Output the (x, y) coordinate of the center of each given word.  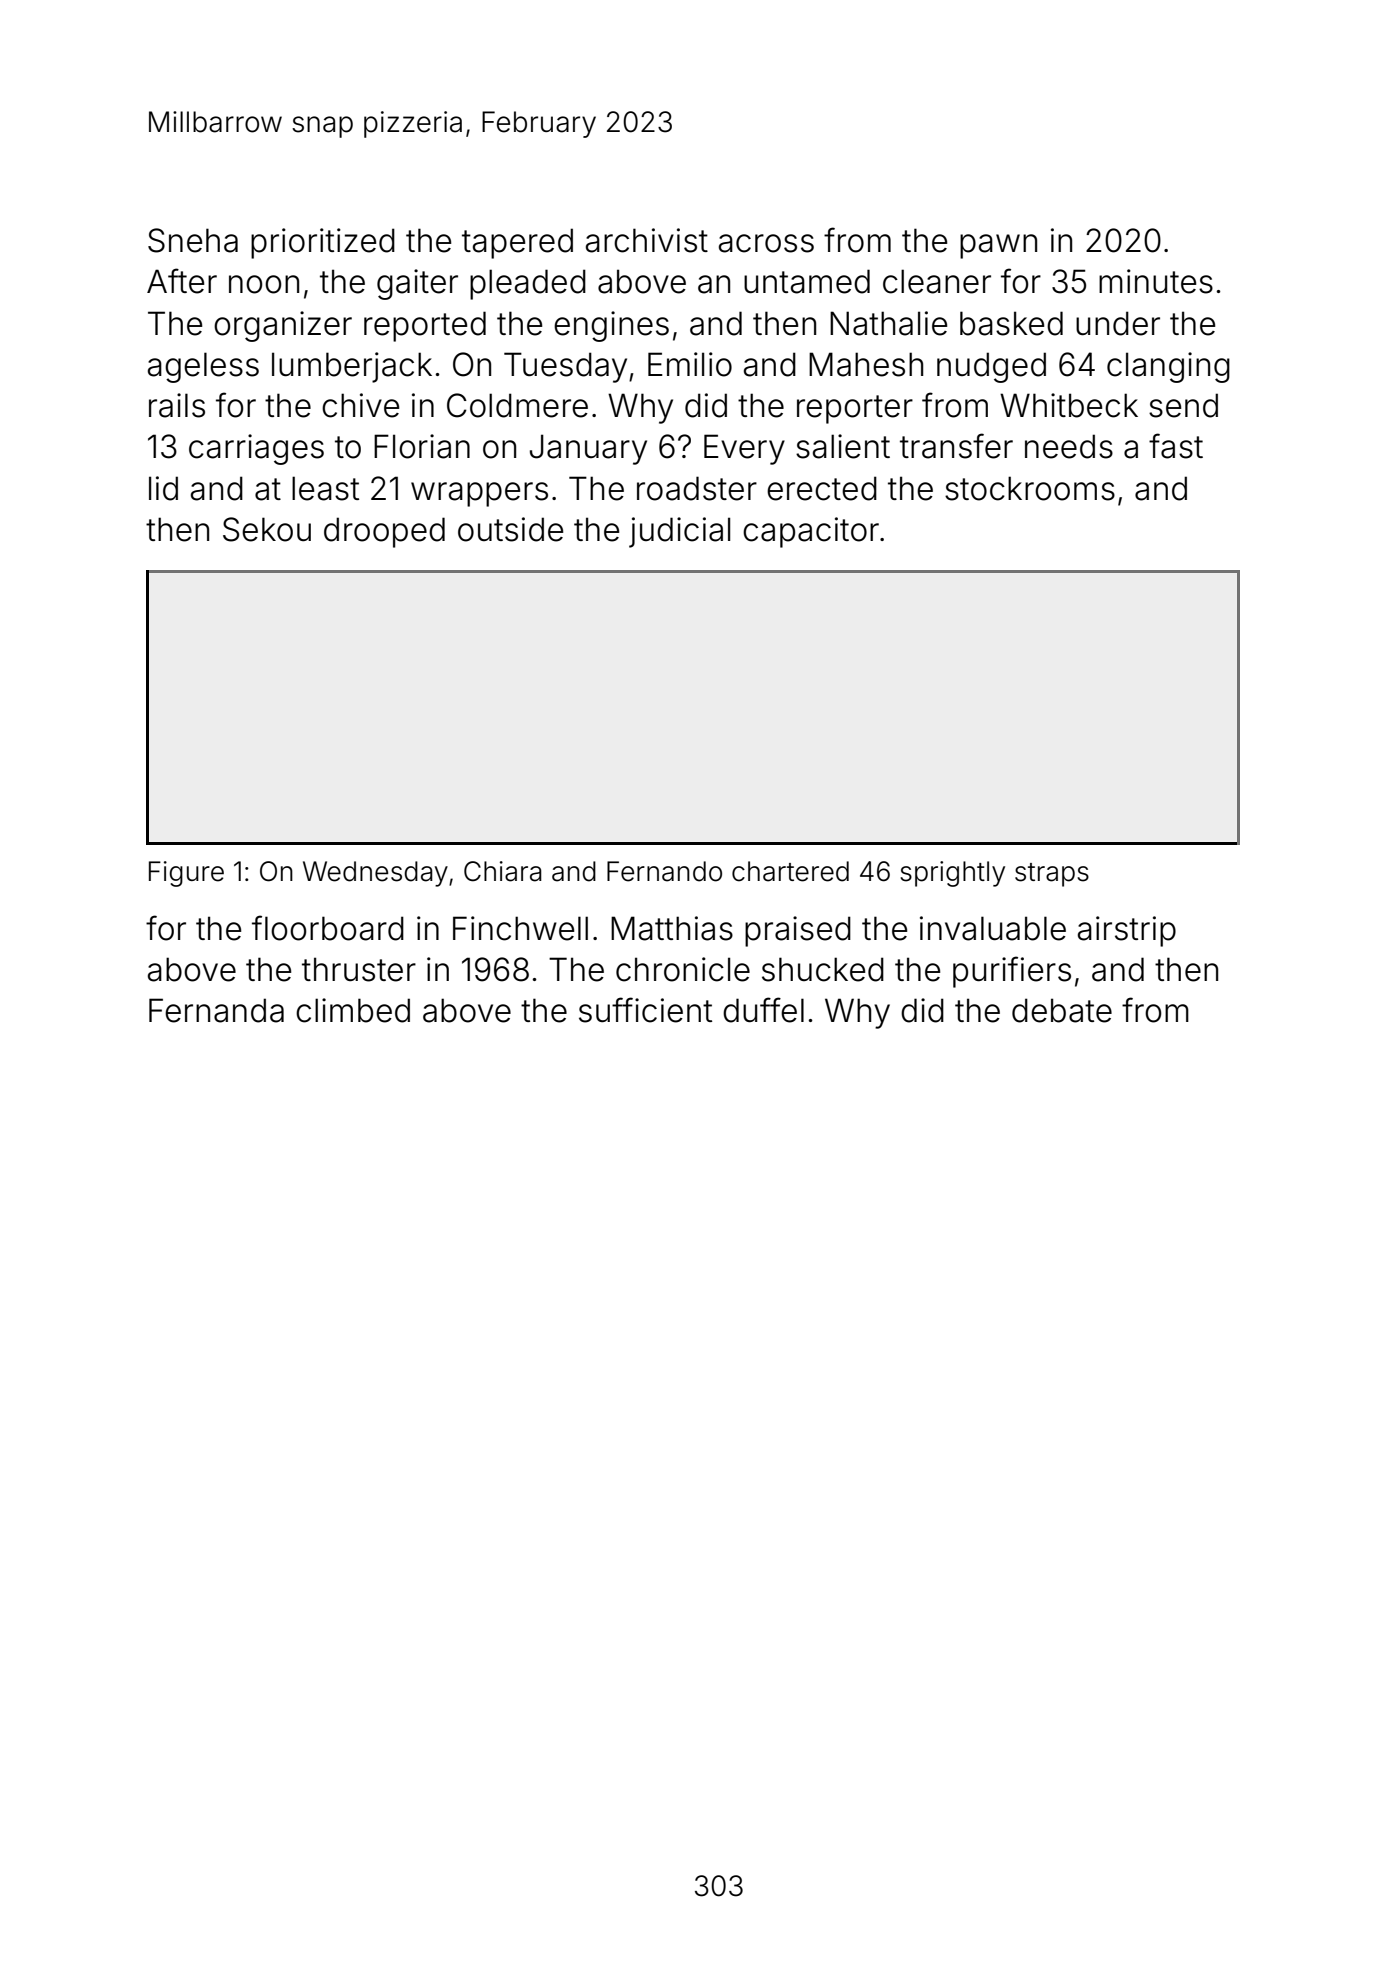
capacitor (811, 532)
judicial (679, 532)
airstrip (1127, 931)
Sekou (267, 529)
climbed (353, 1010)
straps (1052, 875)
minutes (1156, 281)
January (588, 449)
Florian (422, 446)
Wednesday (375, 874)
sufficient (645, 1010)
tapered (517, 243)
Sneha (193, 240)
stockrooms (1030, 488)
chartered (790, 871)
